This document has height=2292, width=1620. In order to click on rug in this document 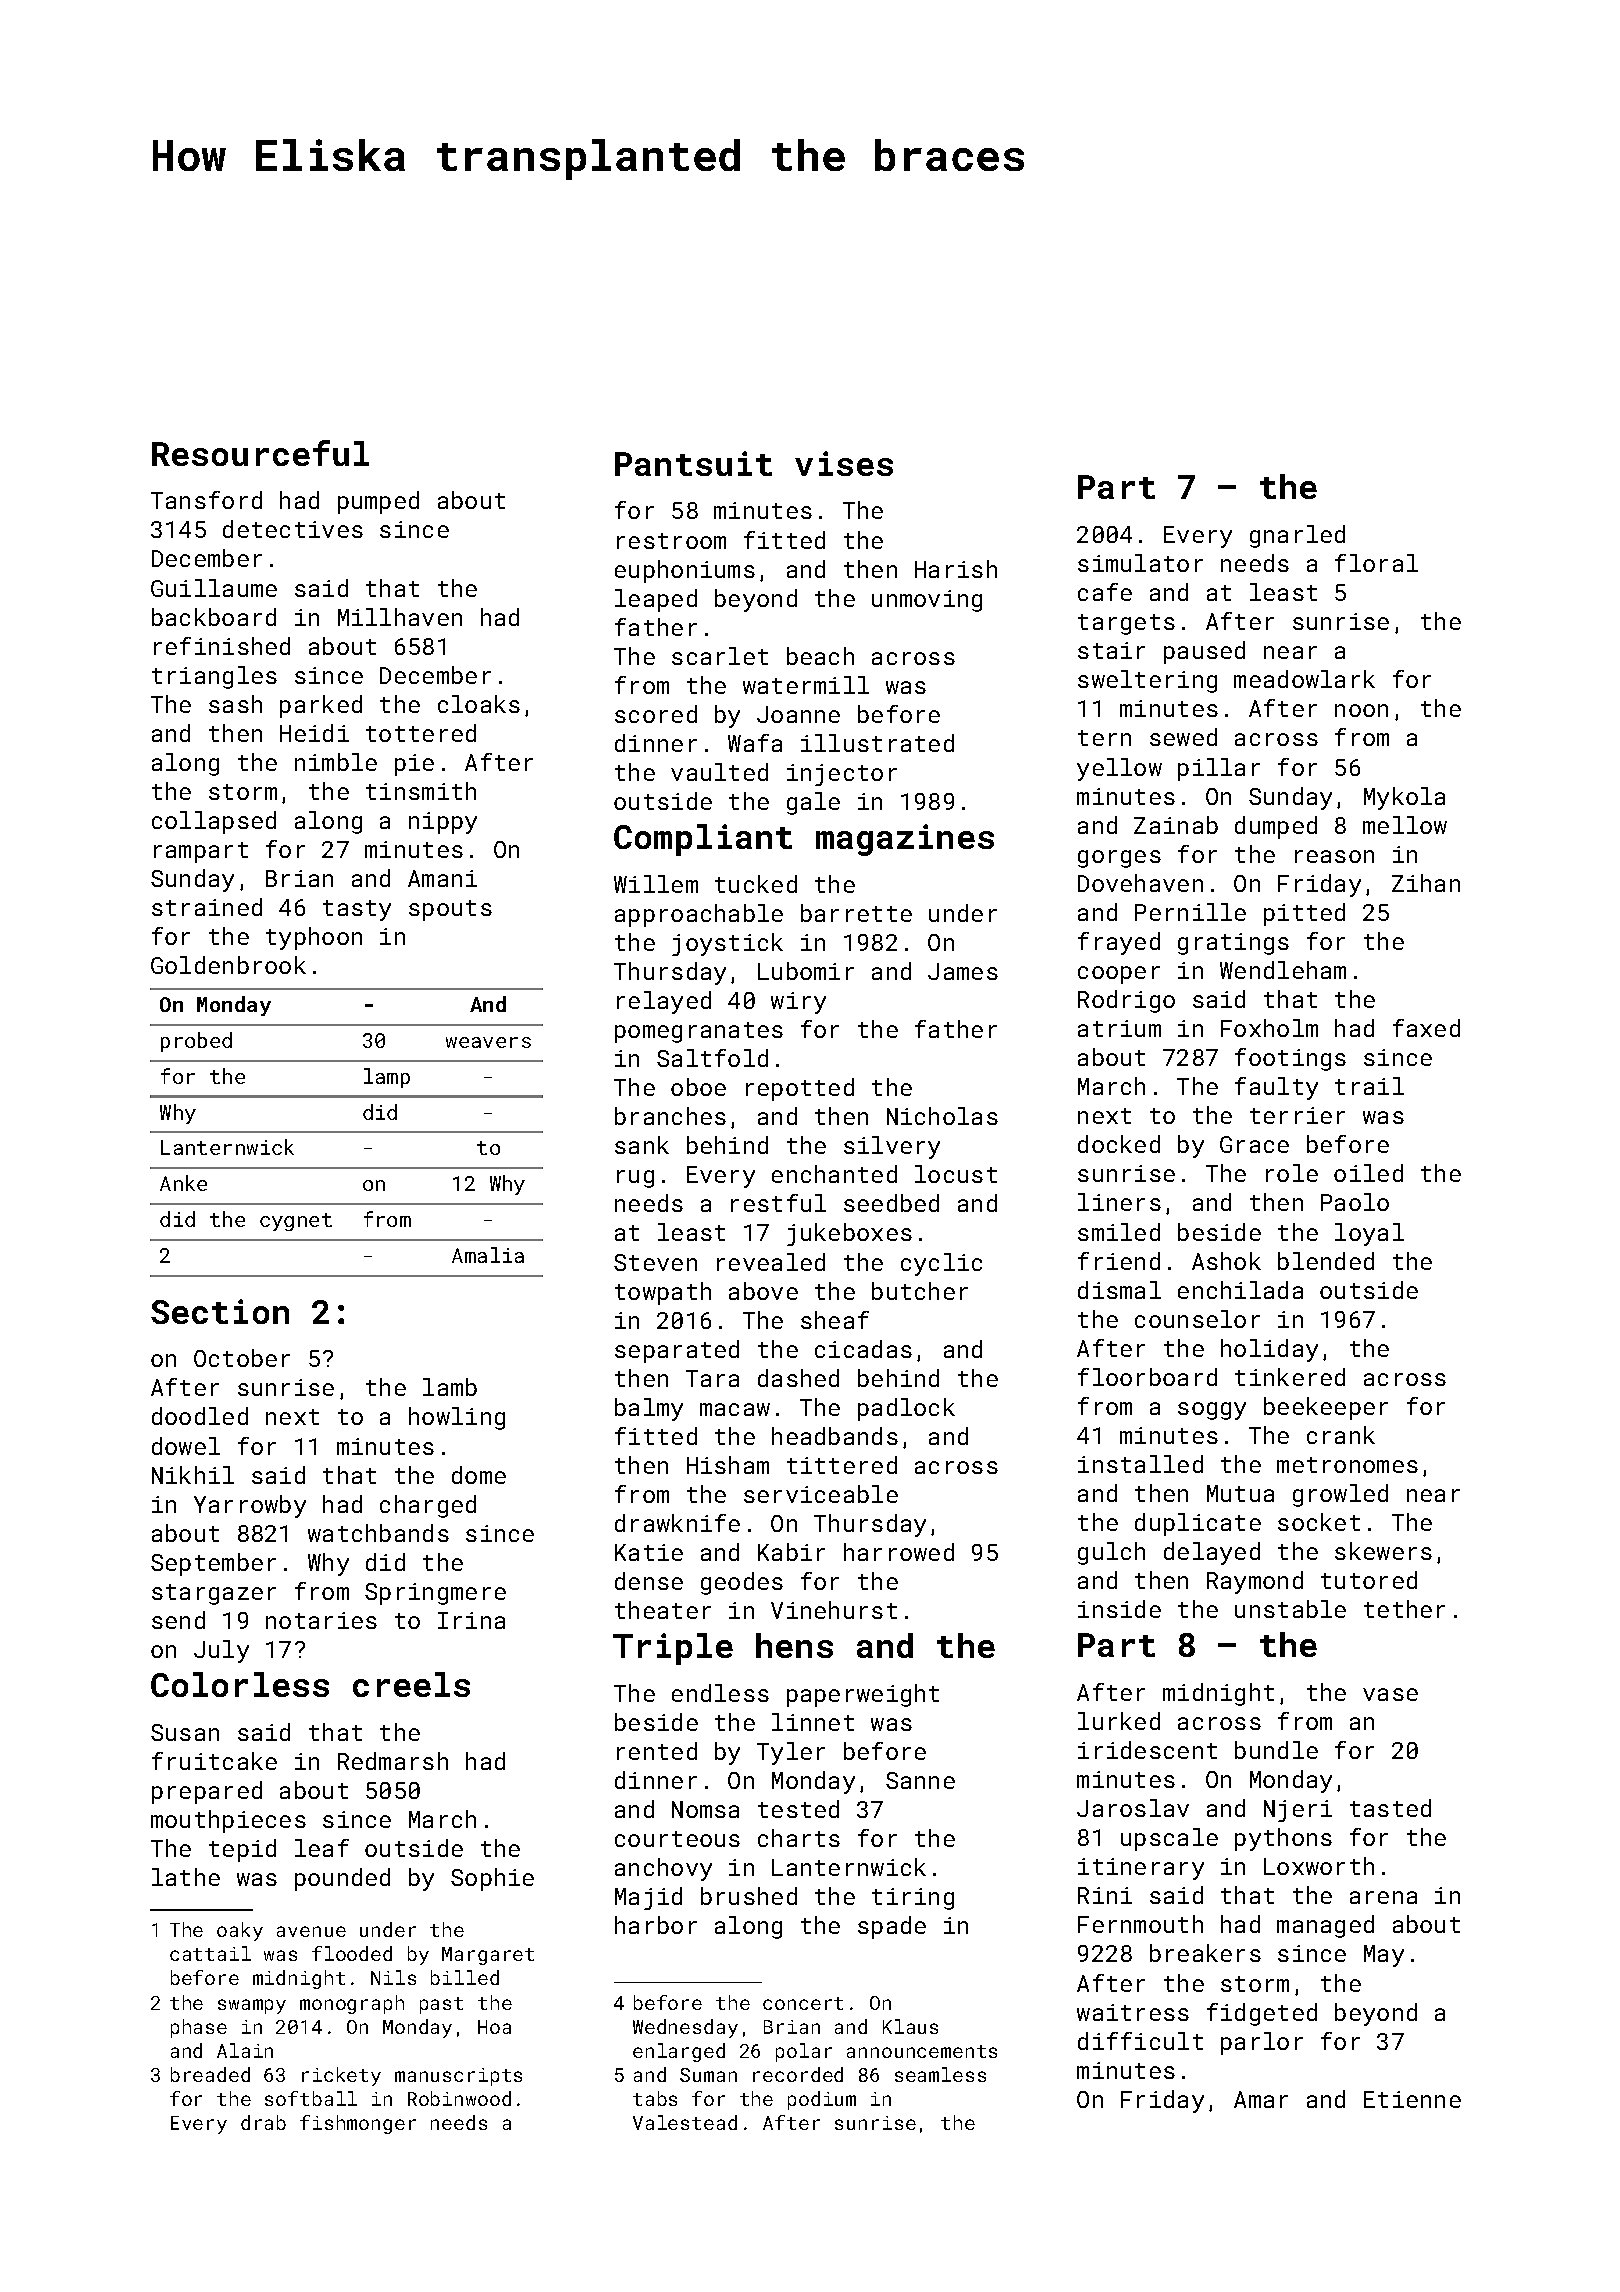, I will do `click(635, 1179)`.
